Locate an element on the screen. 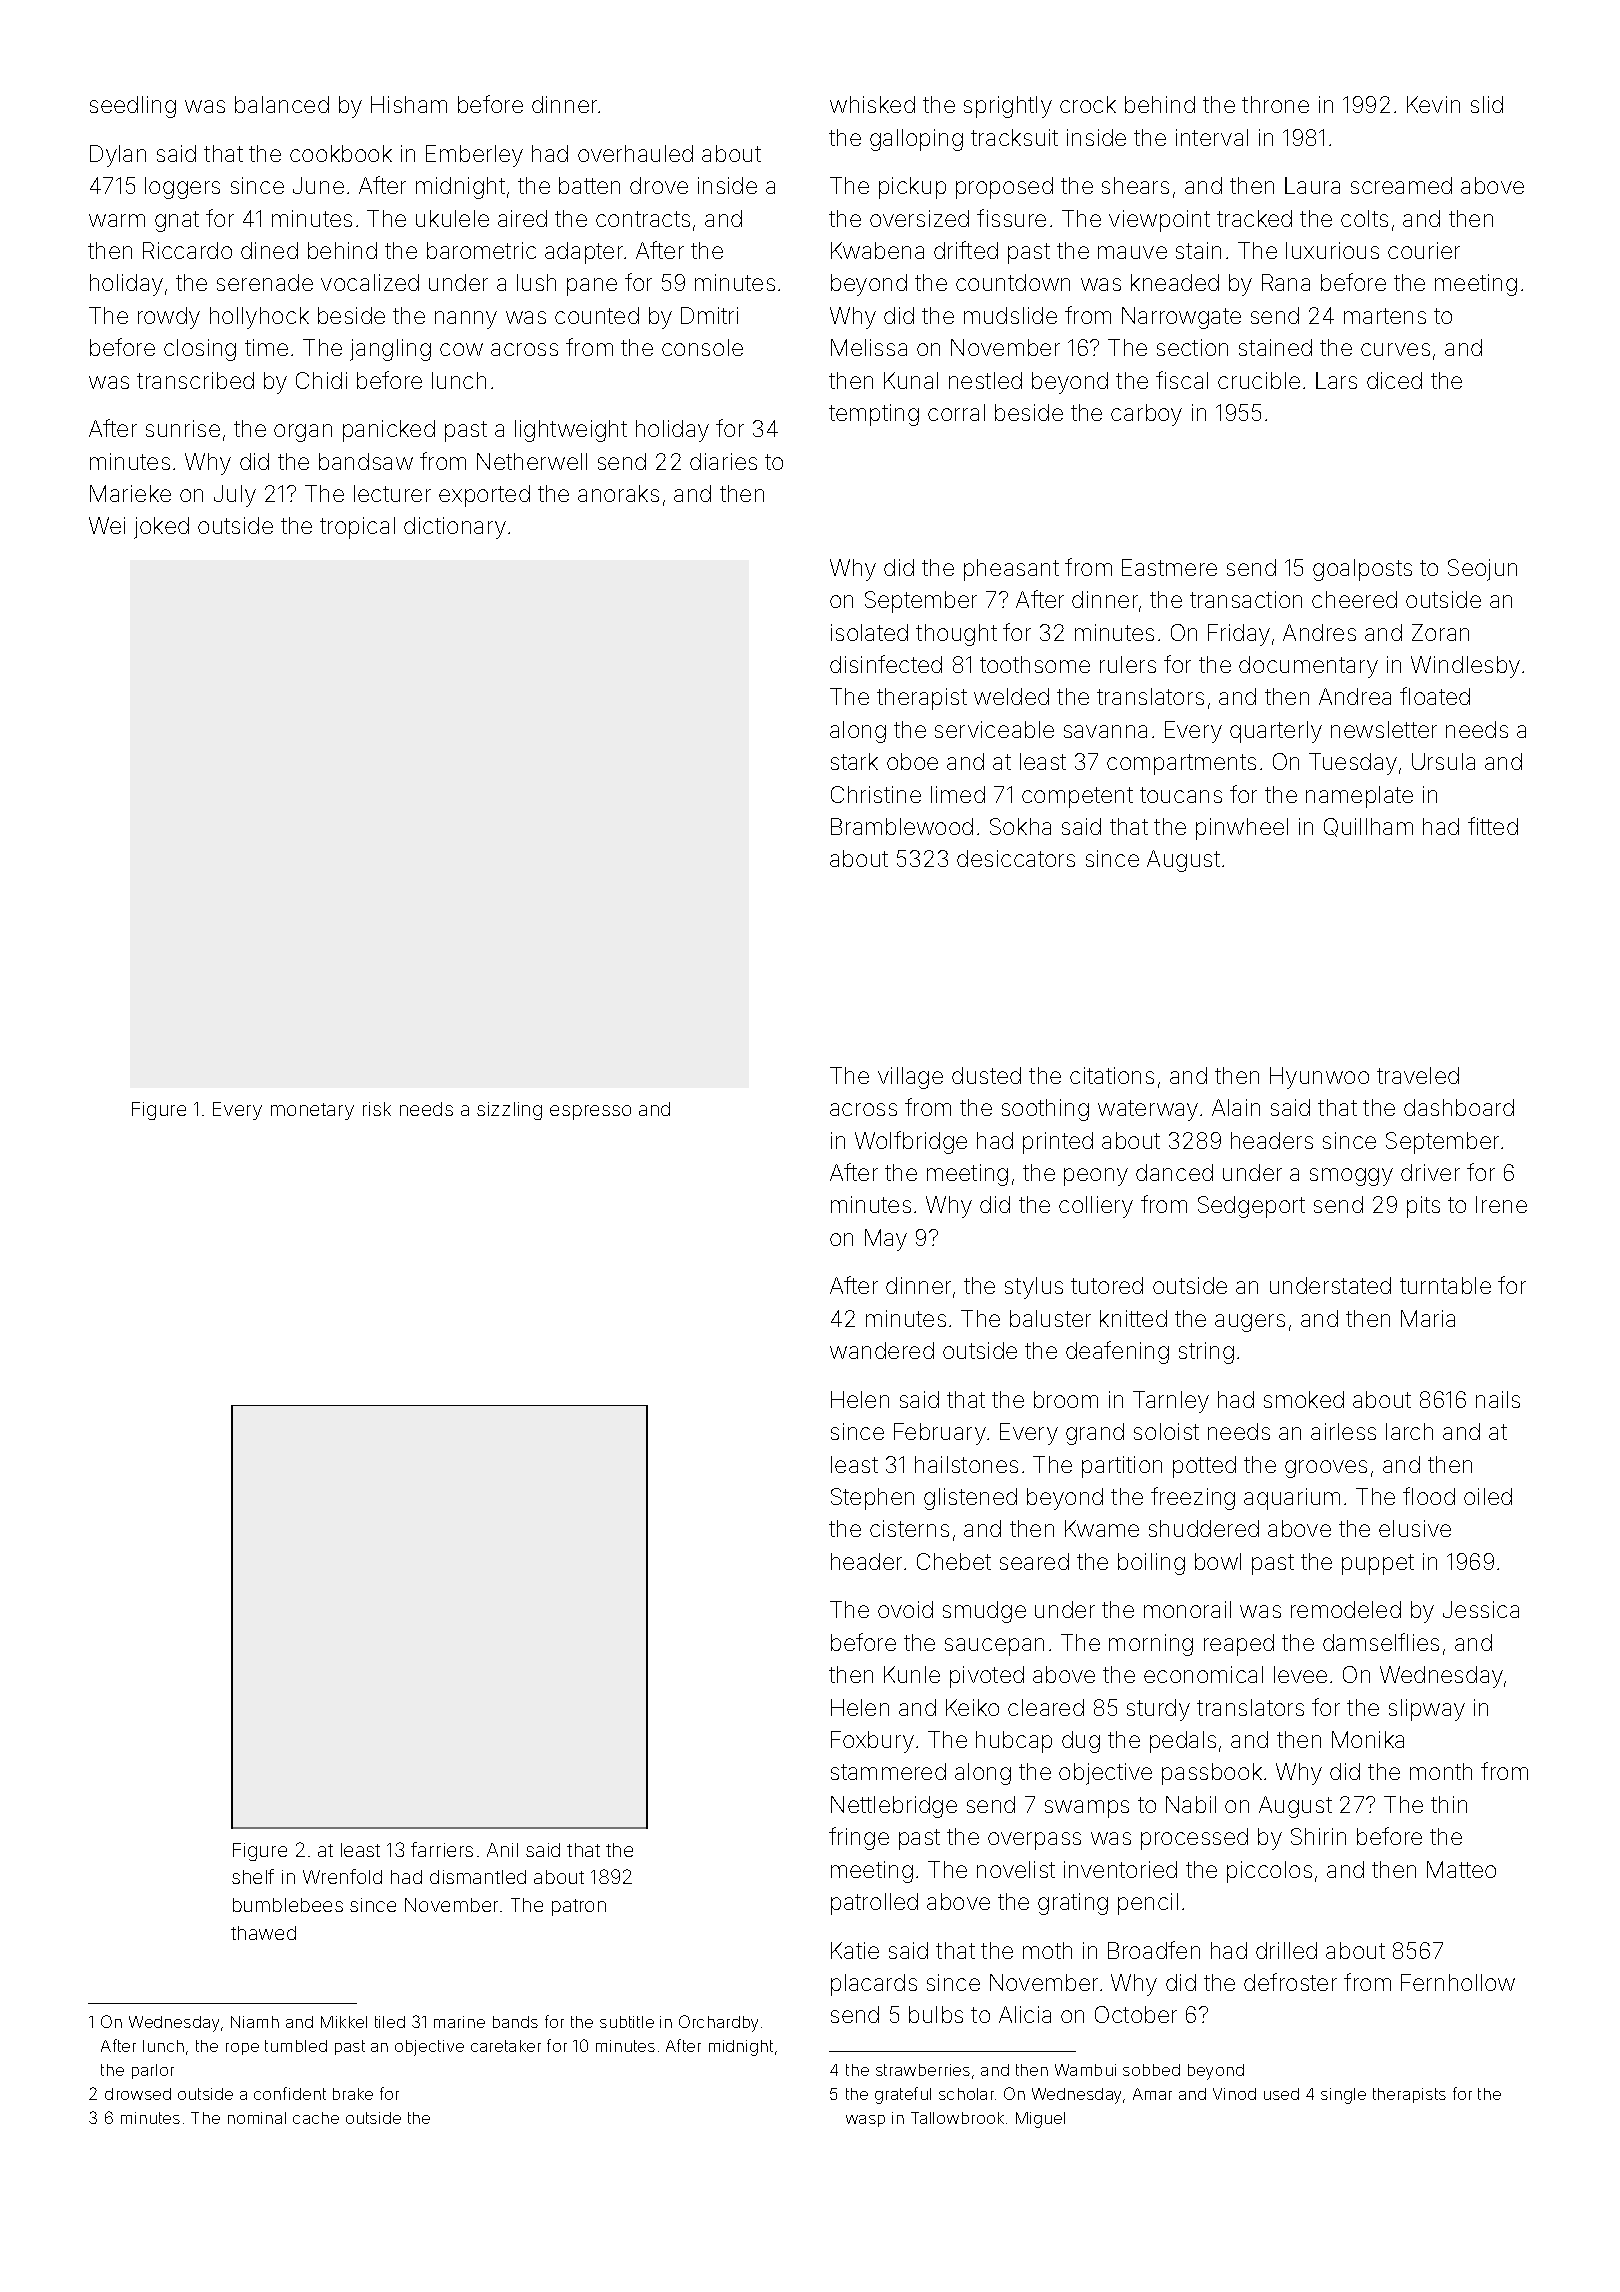 This screenshot has height=2292, width=1620. whisked is located at coordinates (872, 104).
